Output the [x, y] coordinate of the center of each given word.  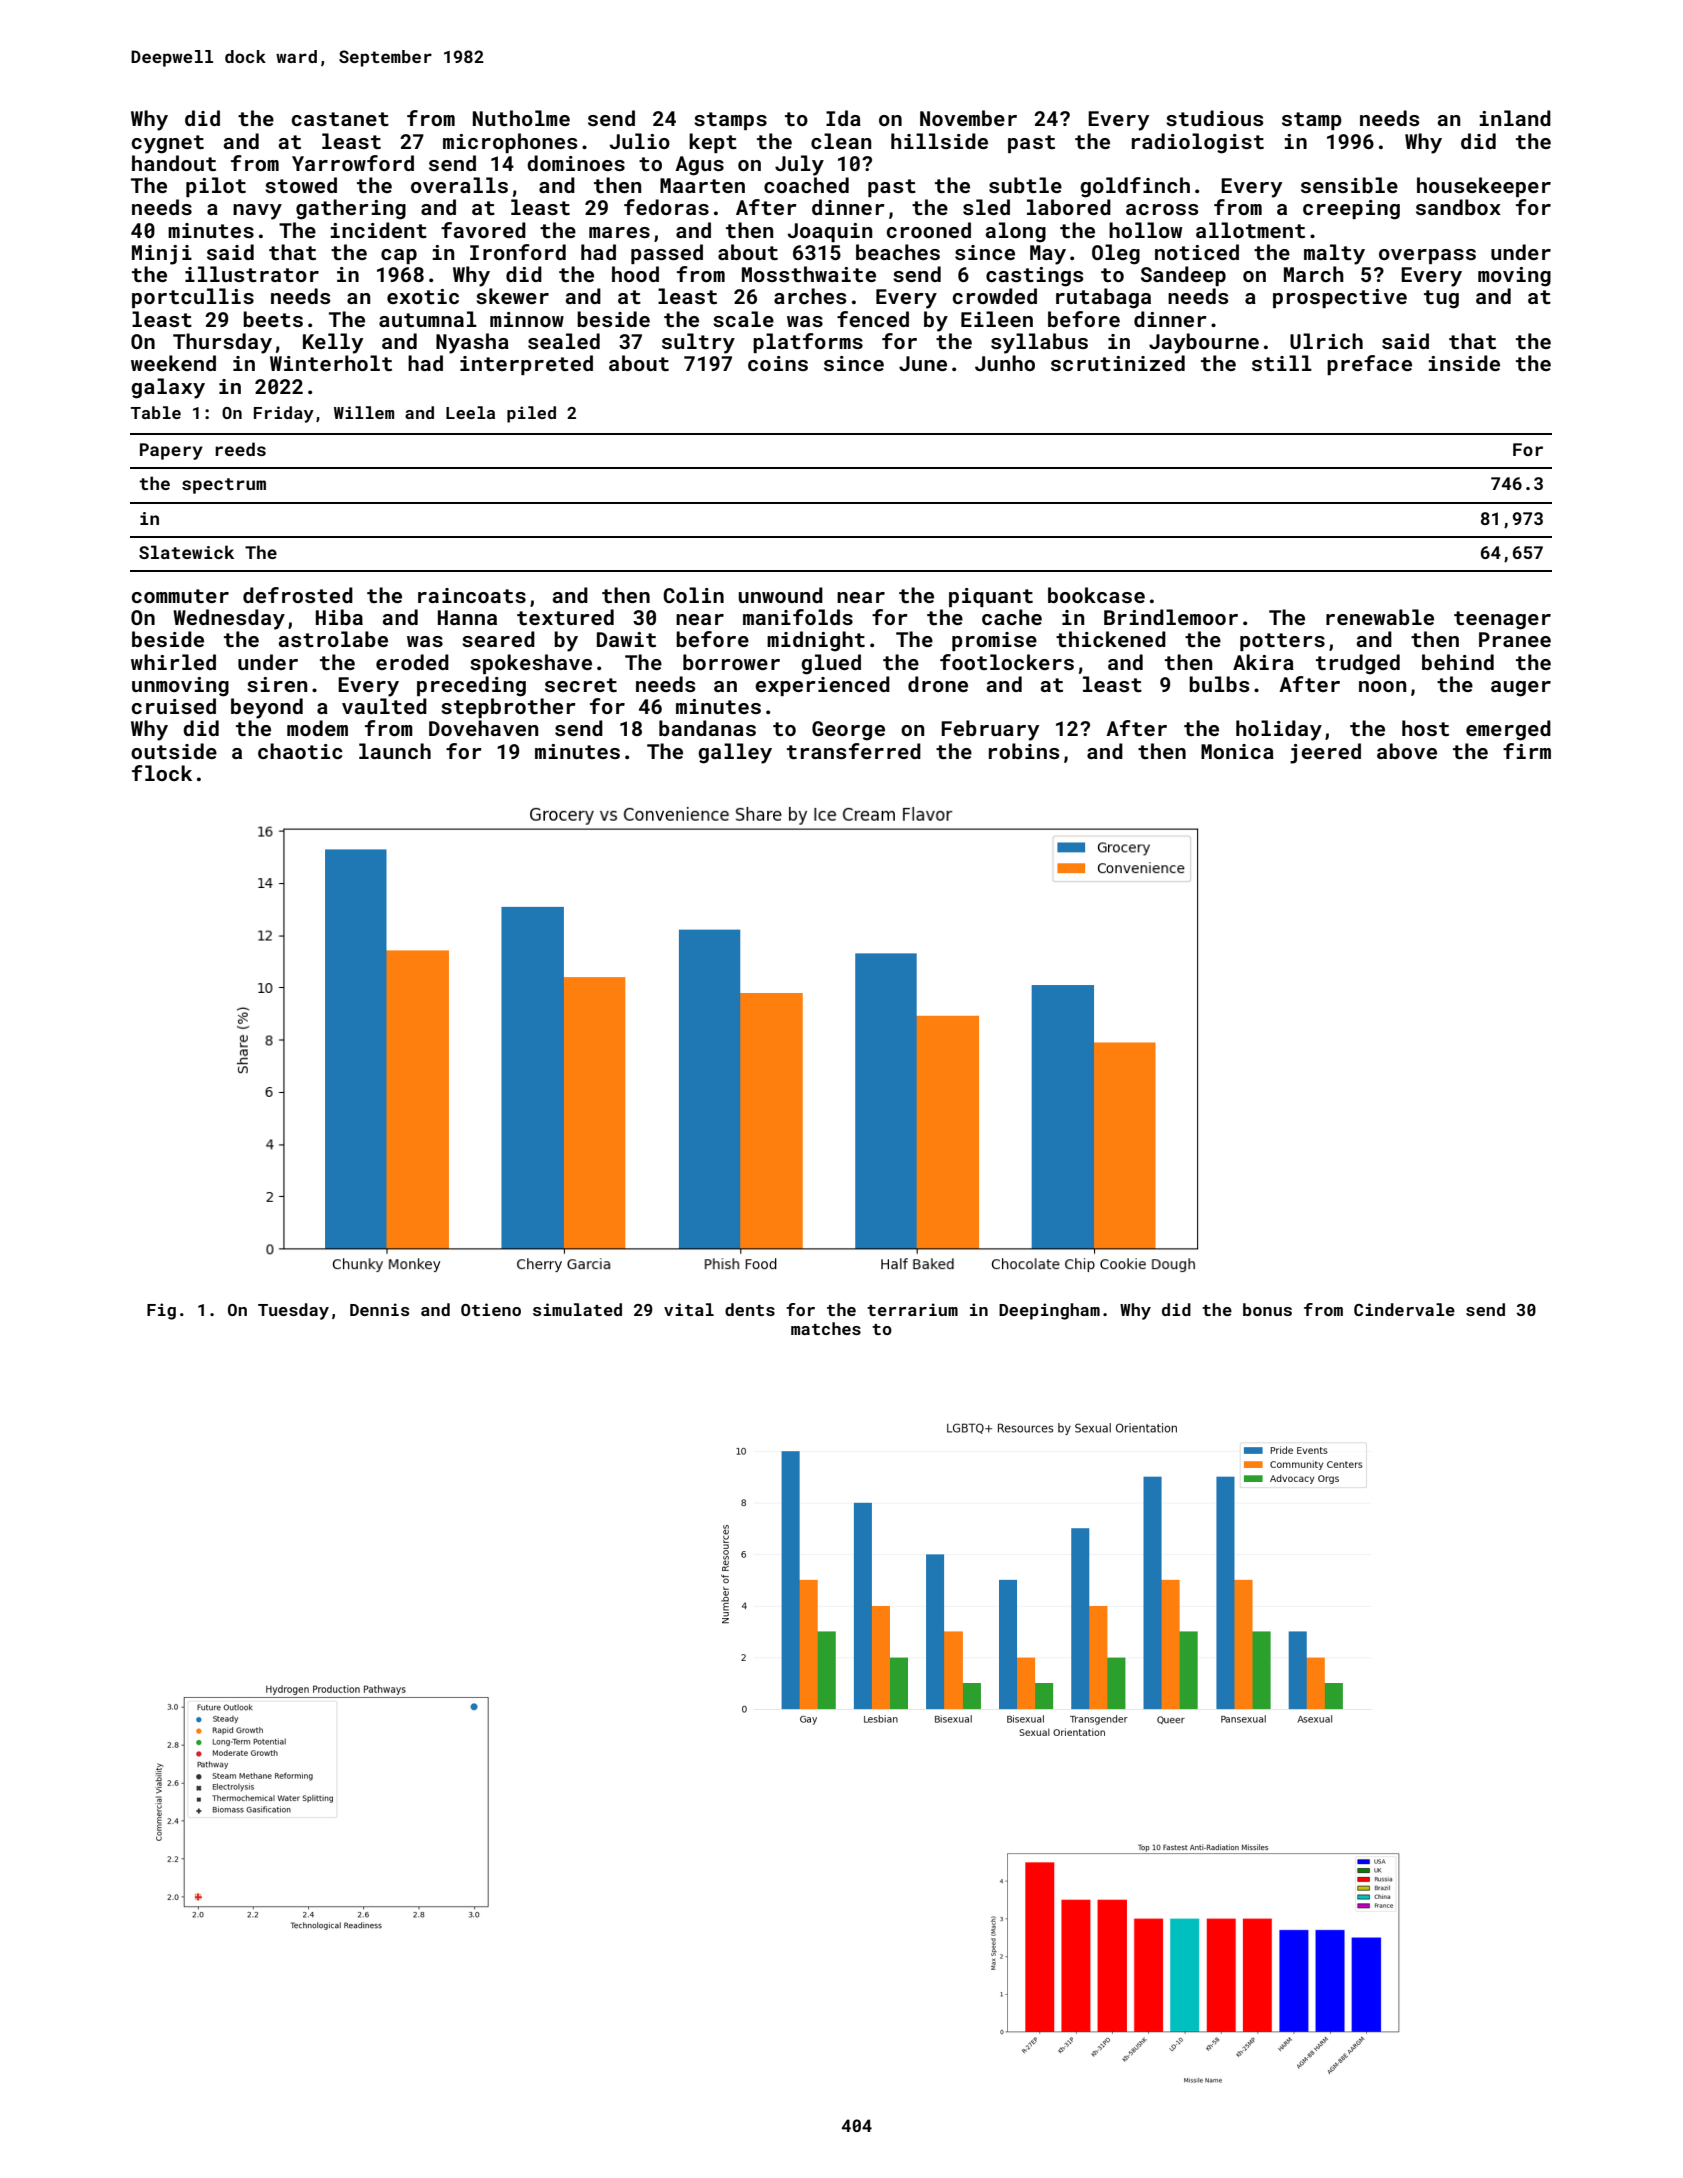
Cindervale [1404, 1309]
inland [1515, 118]
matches [826, 1328]
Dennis [379, 1309]
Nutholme [521, 118]
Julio [640, 141]
